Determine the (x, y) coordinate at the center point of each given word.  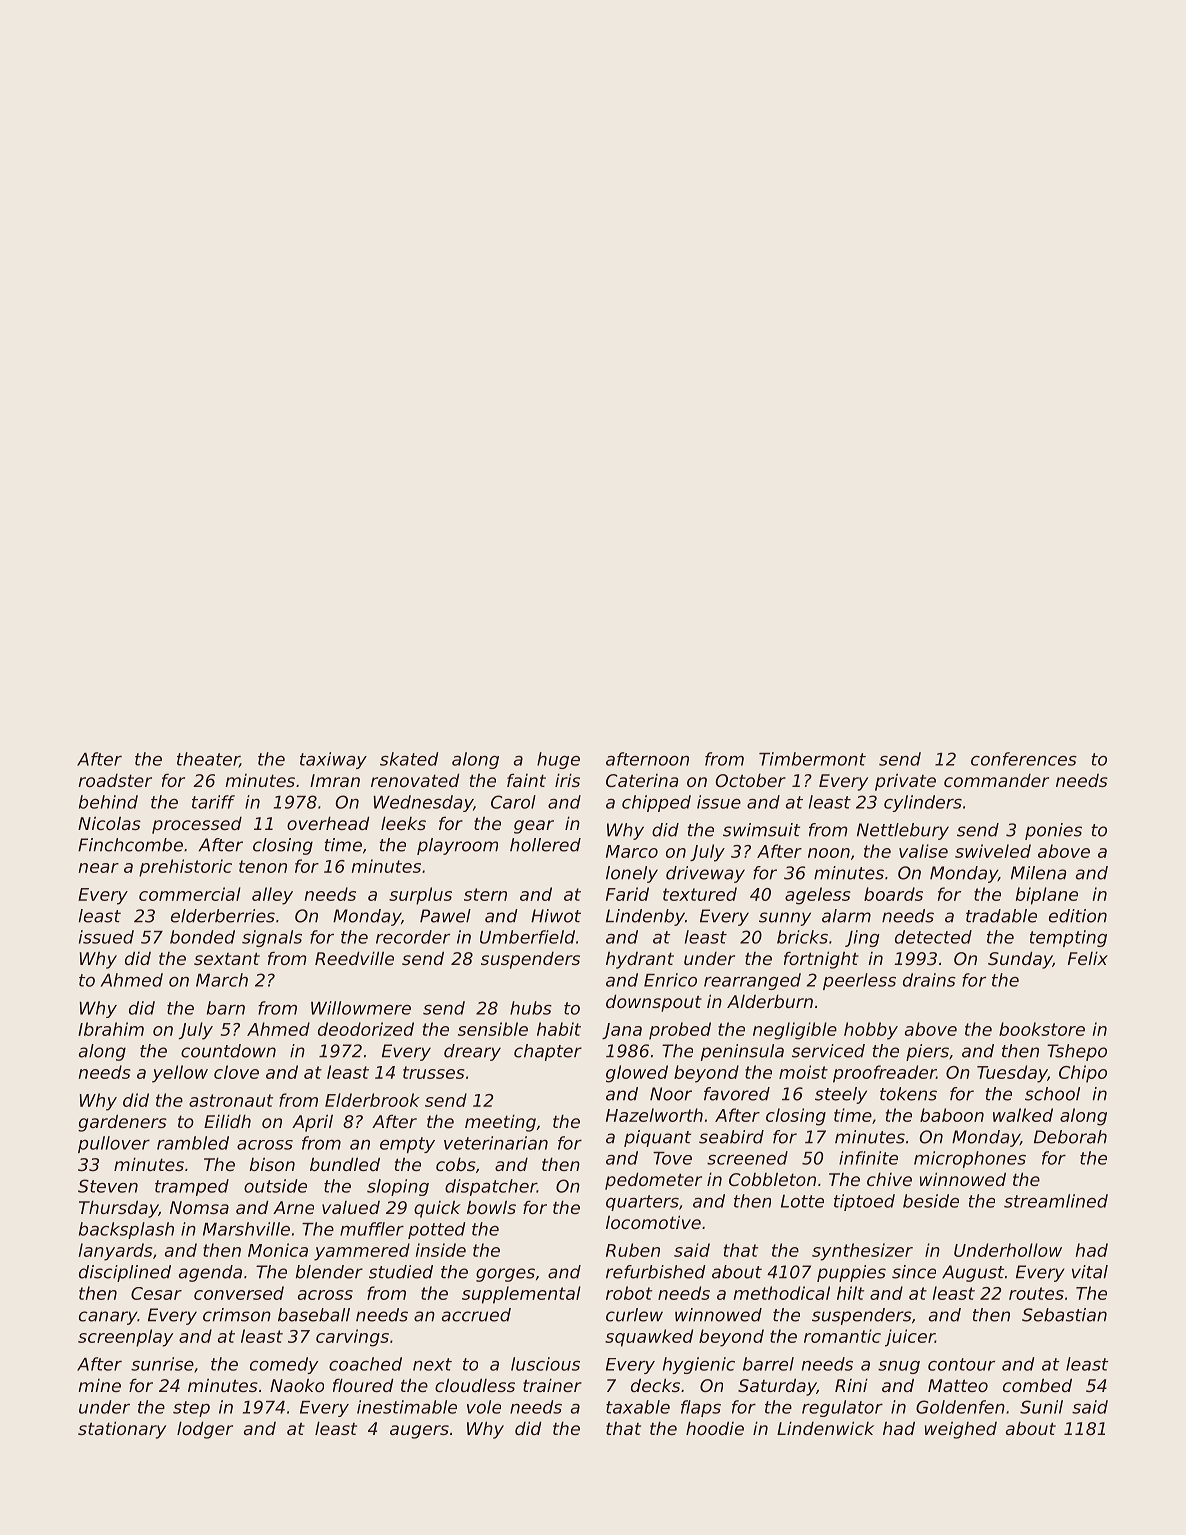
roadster (115, 780)
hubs (531, 1008)
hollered (545, 845)
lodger (205, 1430)
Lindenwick (825, 1428)
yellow (180, 1074)
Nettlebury (903, 831)
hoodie (715, 1428)
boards (893, 894)
